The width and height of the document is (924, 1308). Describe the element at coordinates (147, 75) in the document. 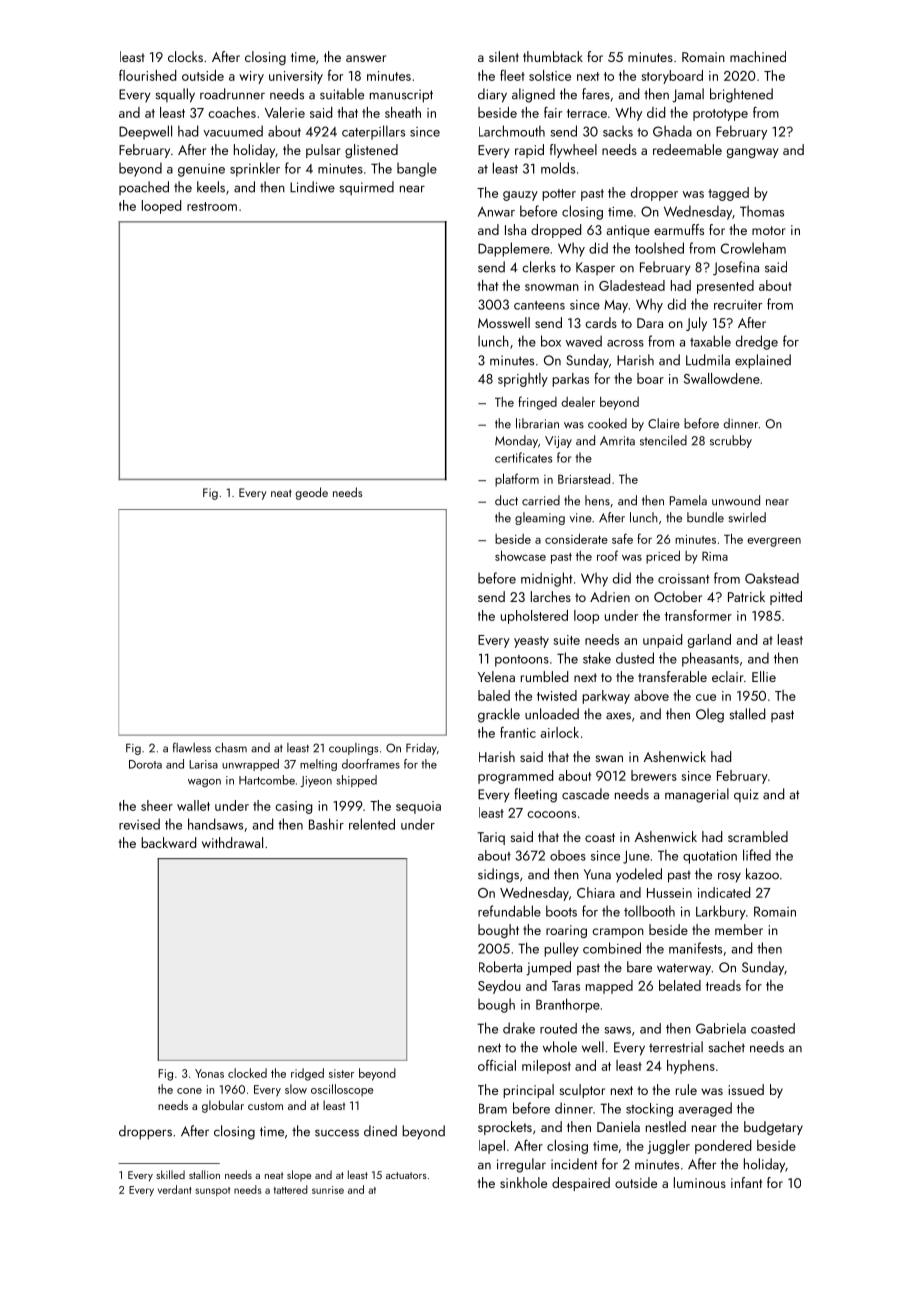

I see `flourished` at that location.
